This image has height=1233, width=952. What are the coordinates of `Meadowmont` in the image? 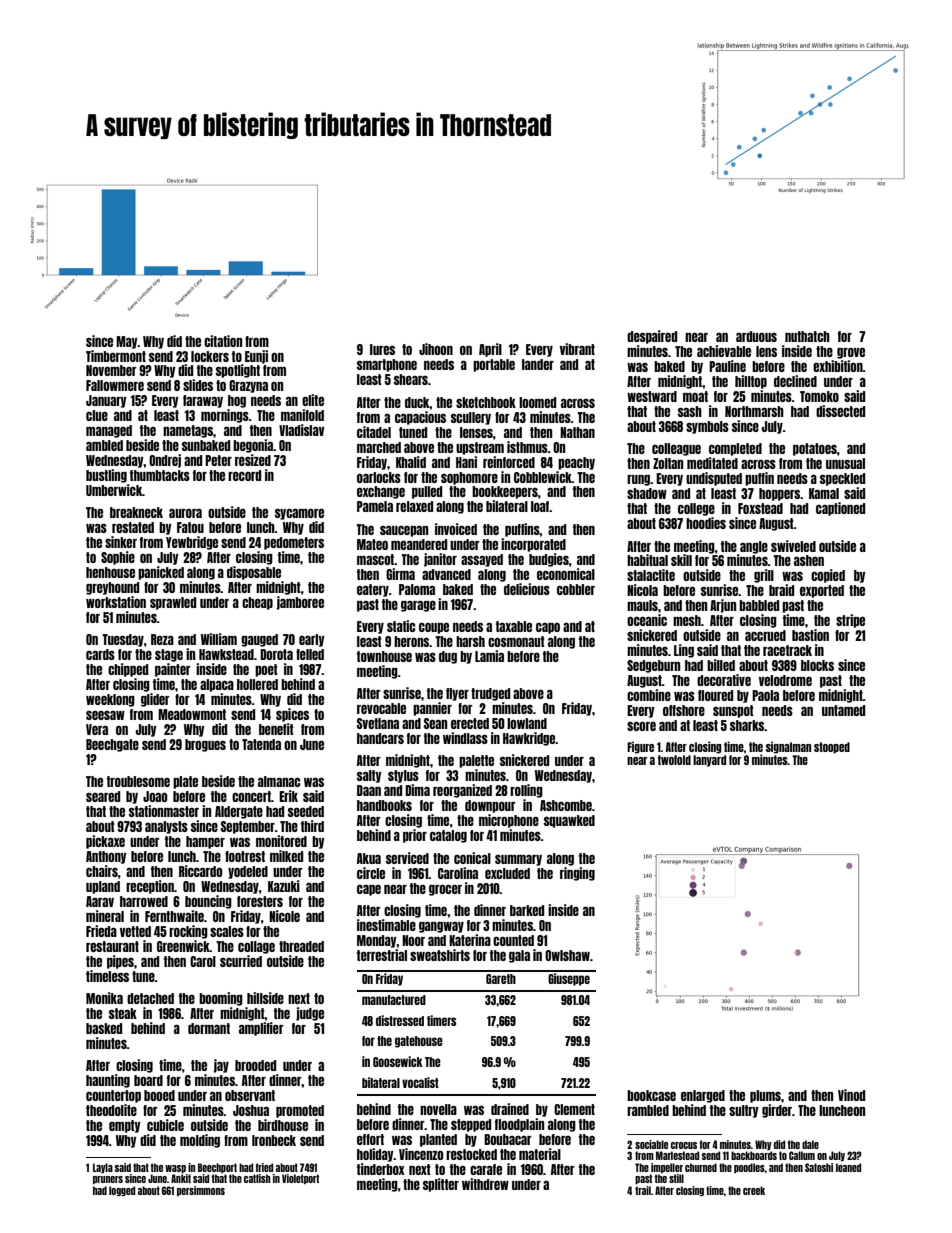 It's located at (192, 714).
